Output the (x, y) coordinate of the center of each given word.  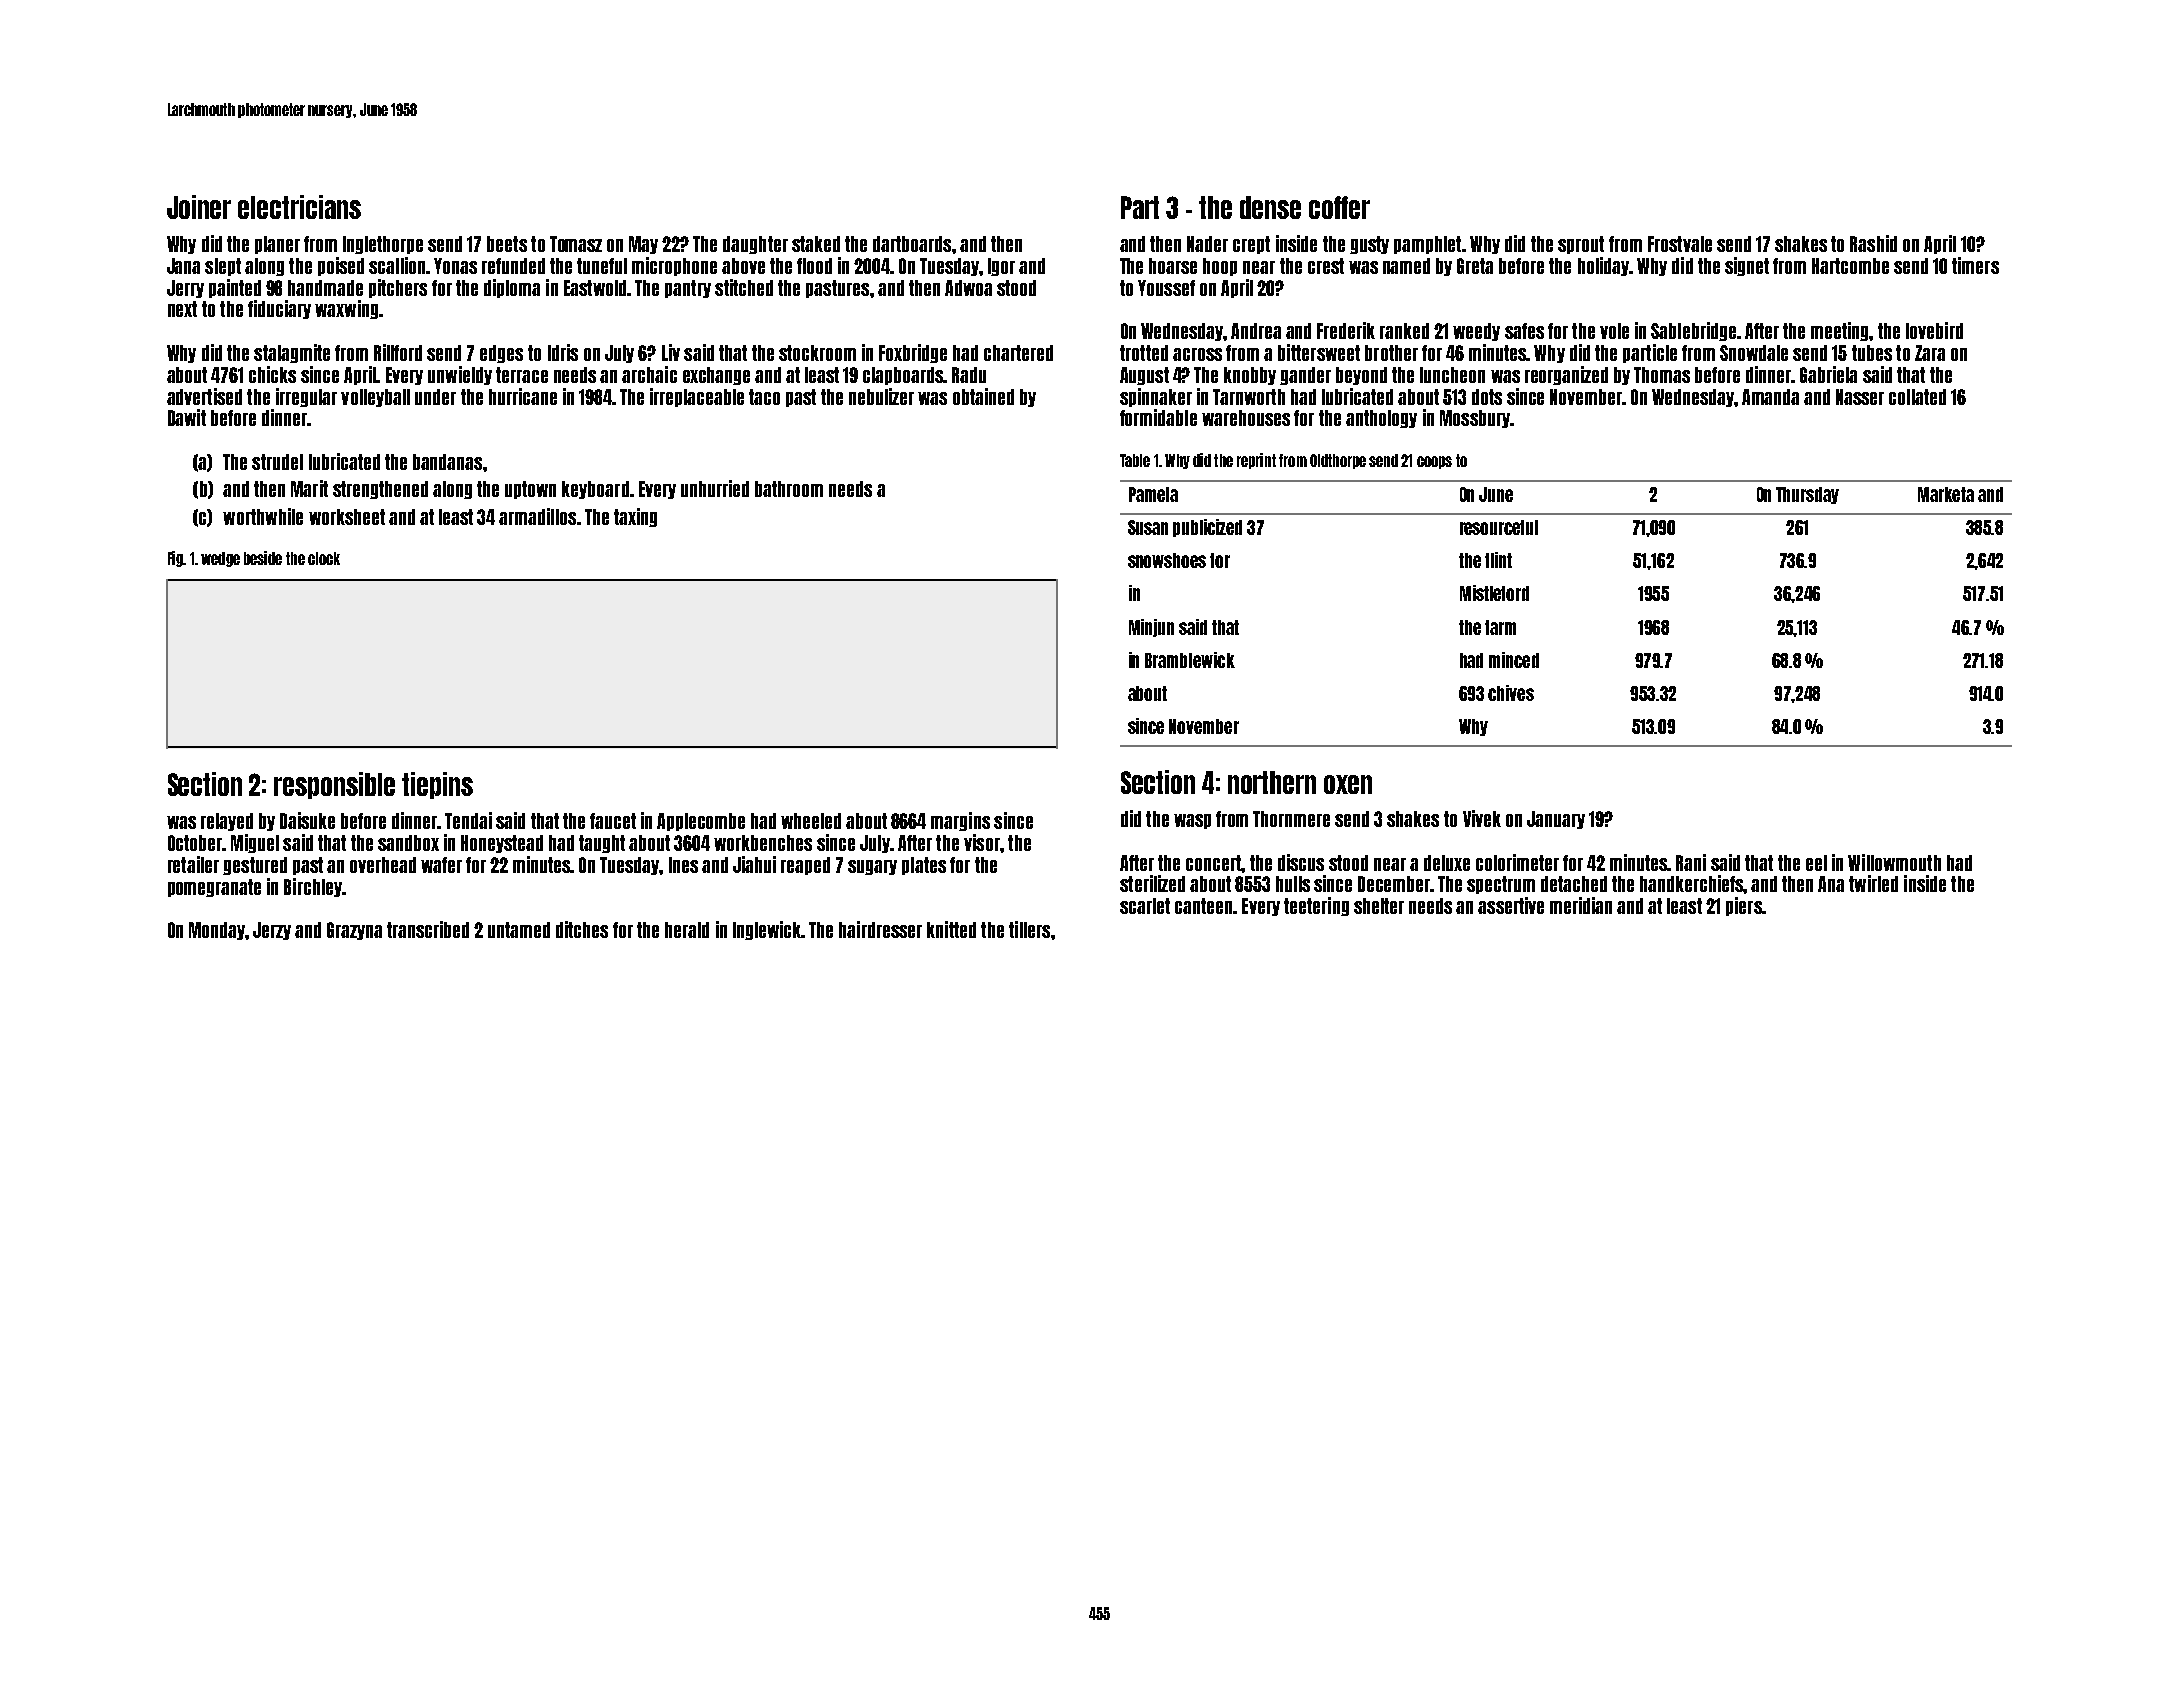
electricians (299, 207)
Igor (1001, 267)
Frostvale (1680, 244)
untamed (519, 930)
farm (1500, 627)
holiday (1603, 266)
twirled (1873, 883)
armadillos (537, 516)
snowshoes (1167, 560)
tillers (1029, 929)
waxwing (346, 309)
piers (1744, 906)
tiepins (437, 785)
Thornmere (1291, 819)
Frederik (1346, 330)
